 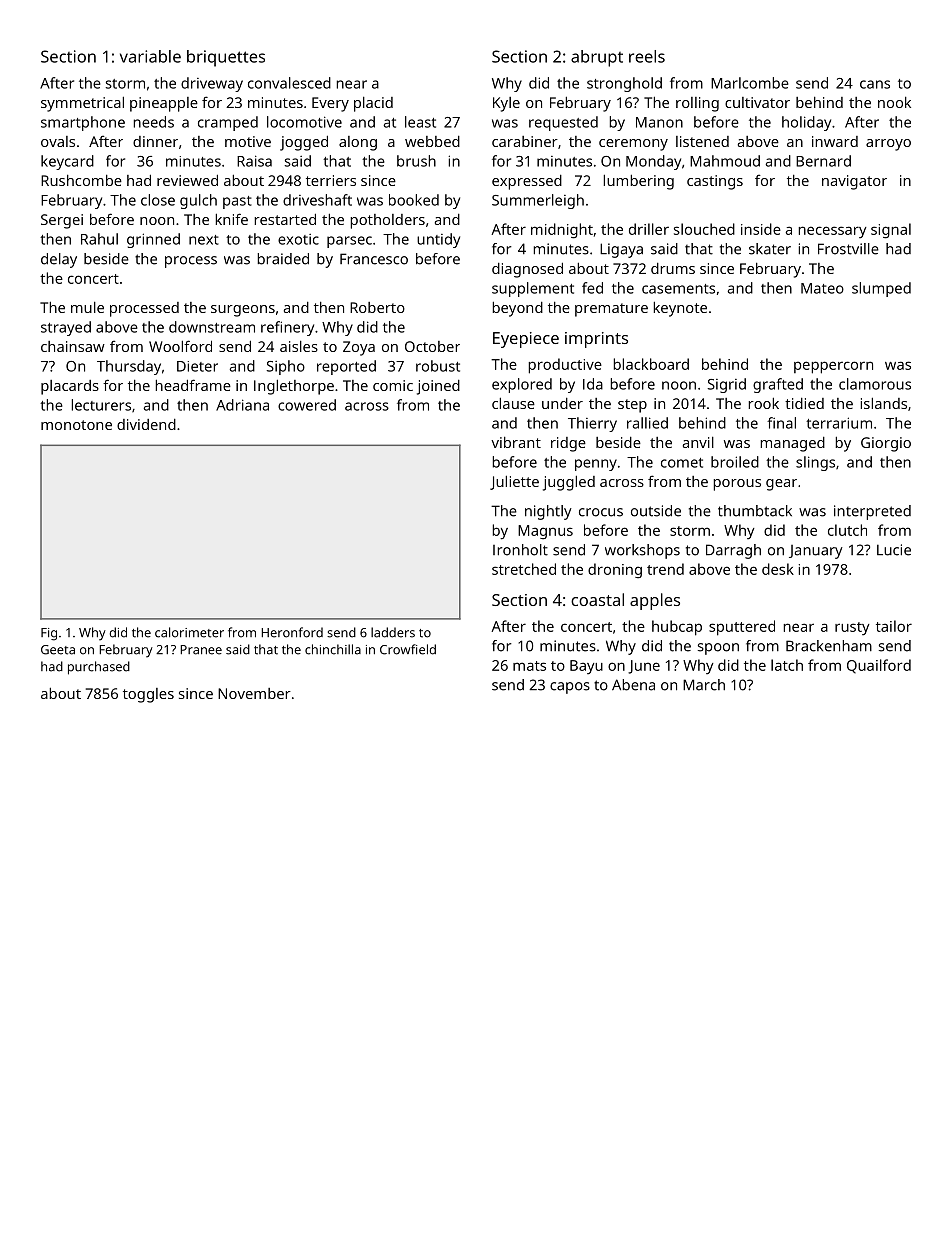 I want to click on Thursday, so click(x=129, y=367).
